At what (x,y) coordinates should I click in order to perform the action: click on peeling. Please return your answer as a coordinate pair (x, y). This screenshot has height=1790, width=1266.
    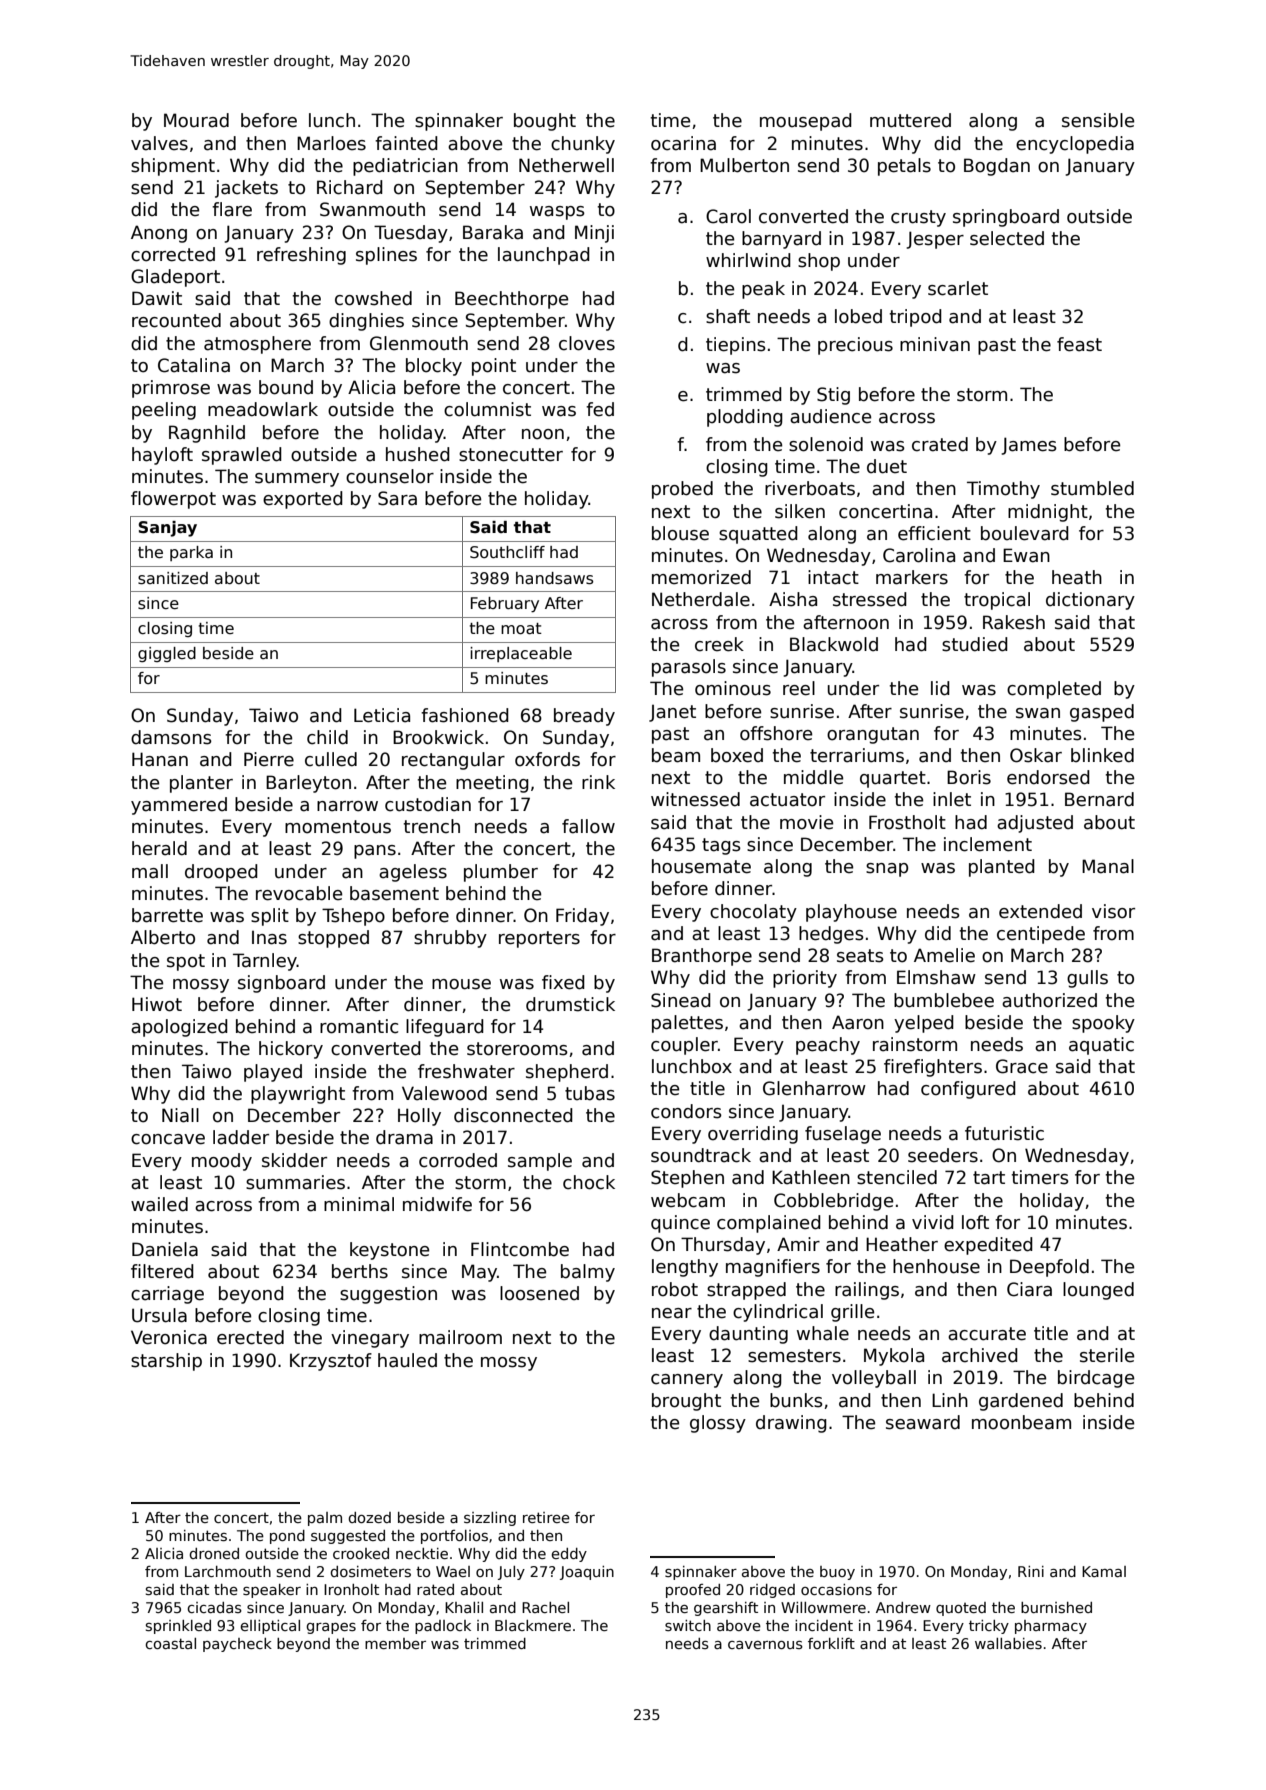
    Looking at the image, I should click on (164, 411).
